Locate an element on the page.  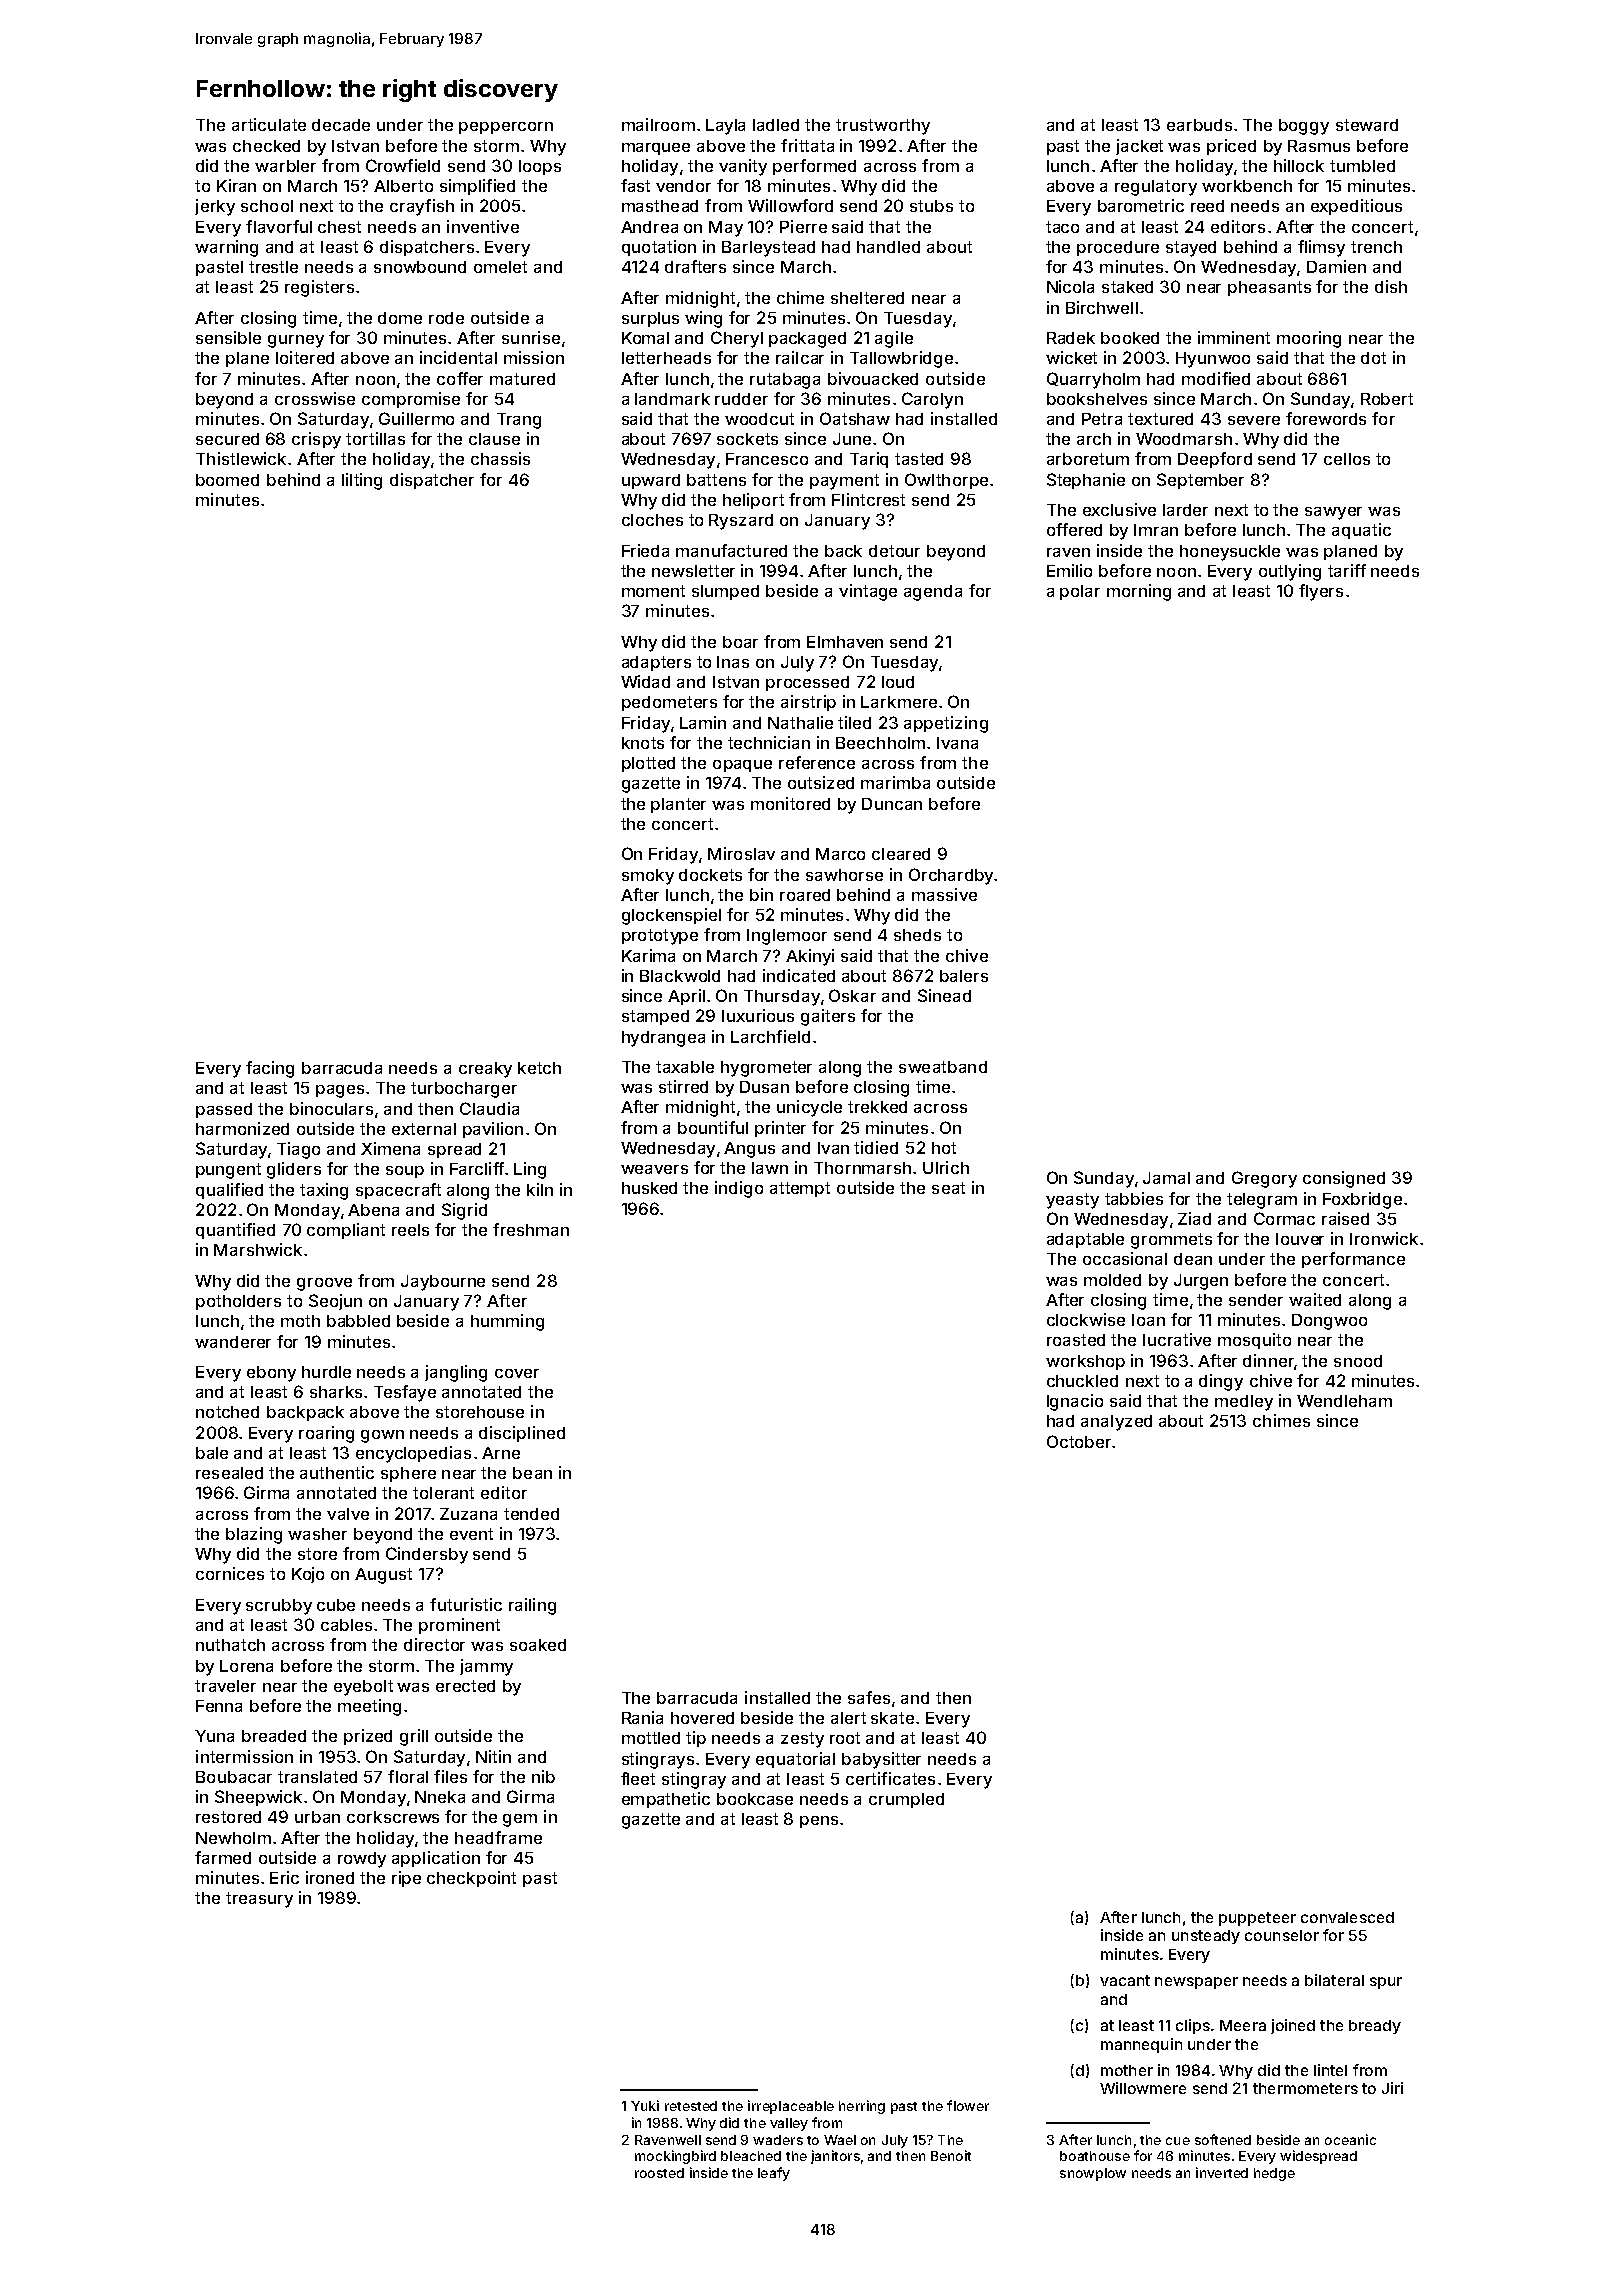
hovered is located at coordinates (702, 1718).
